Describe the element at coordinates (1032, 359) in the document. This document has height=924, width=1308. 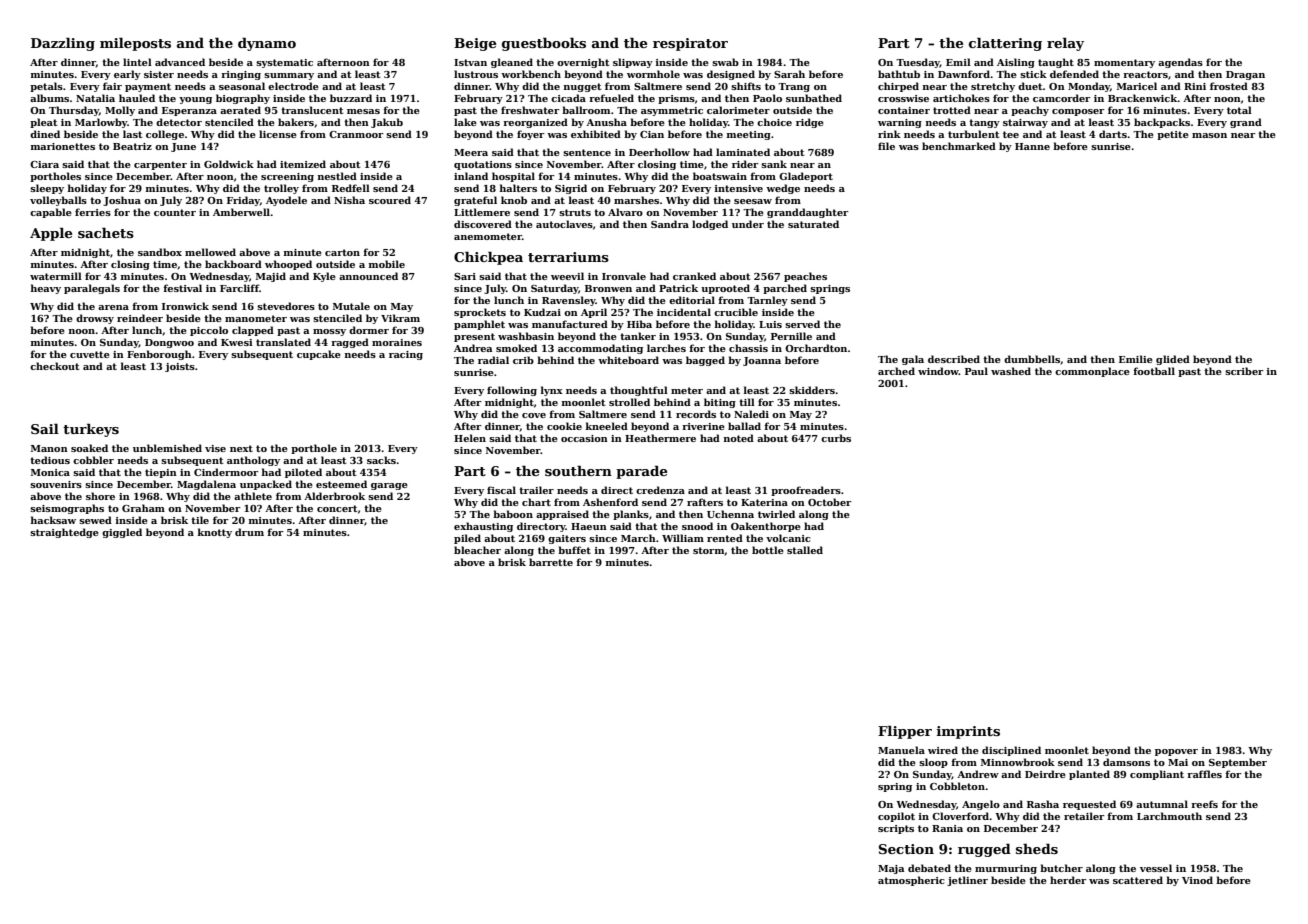
I see `dumbbells` at that location.
